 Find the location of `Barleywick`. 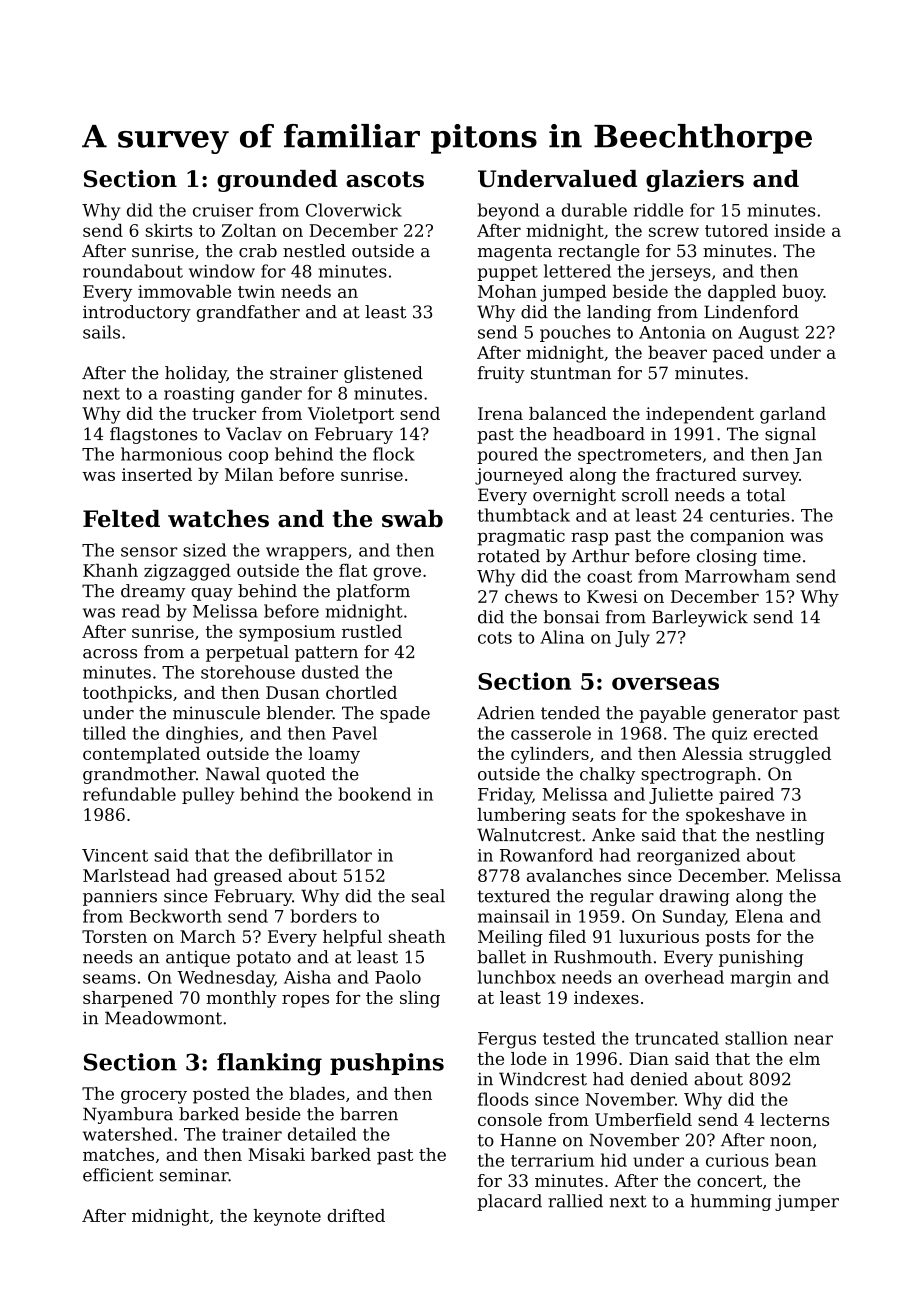

Barleywick is located at coordinates (700, 618).
